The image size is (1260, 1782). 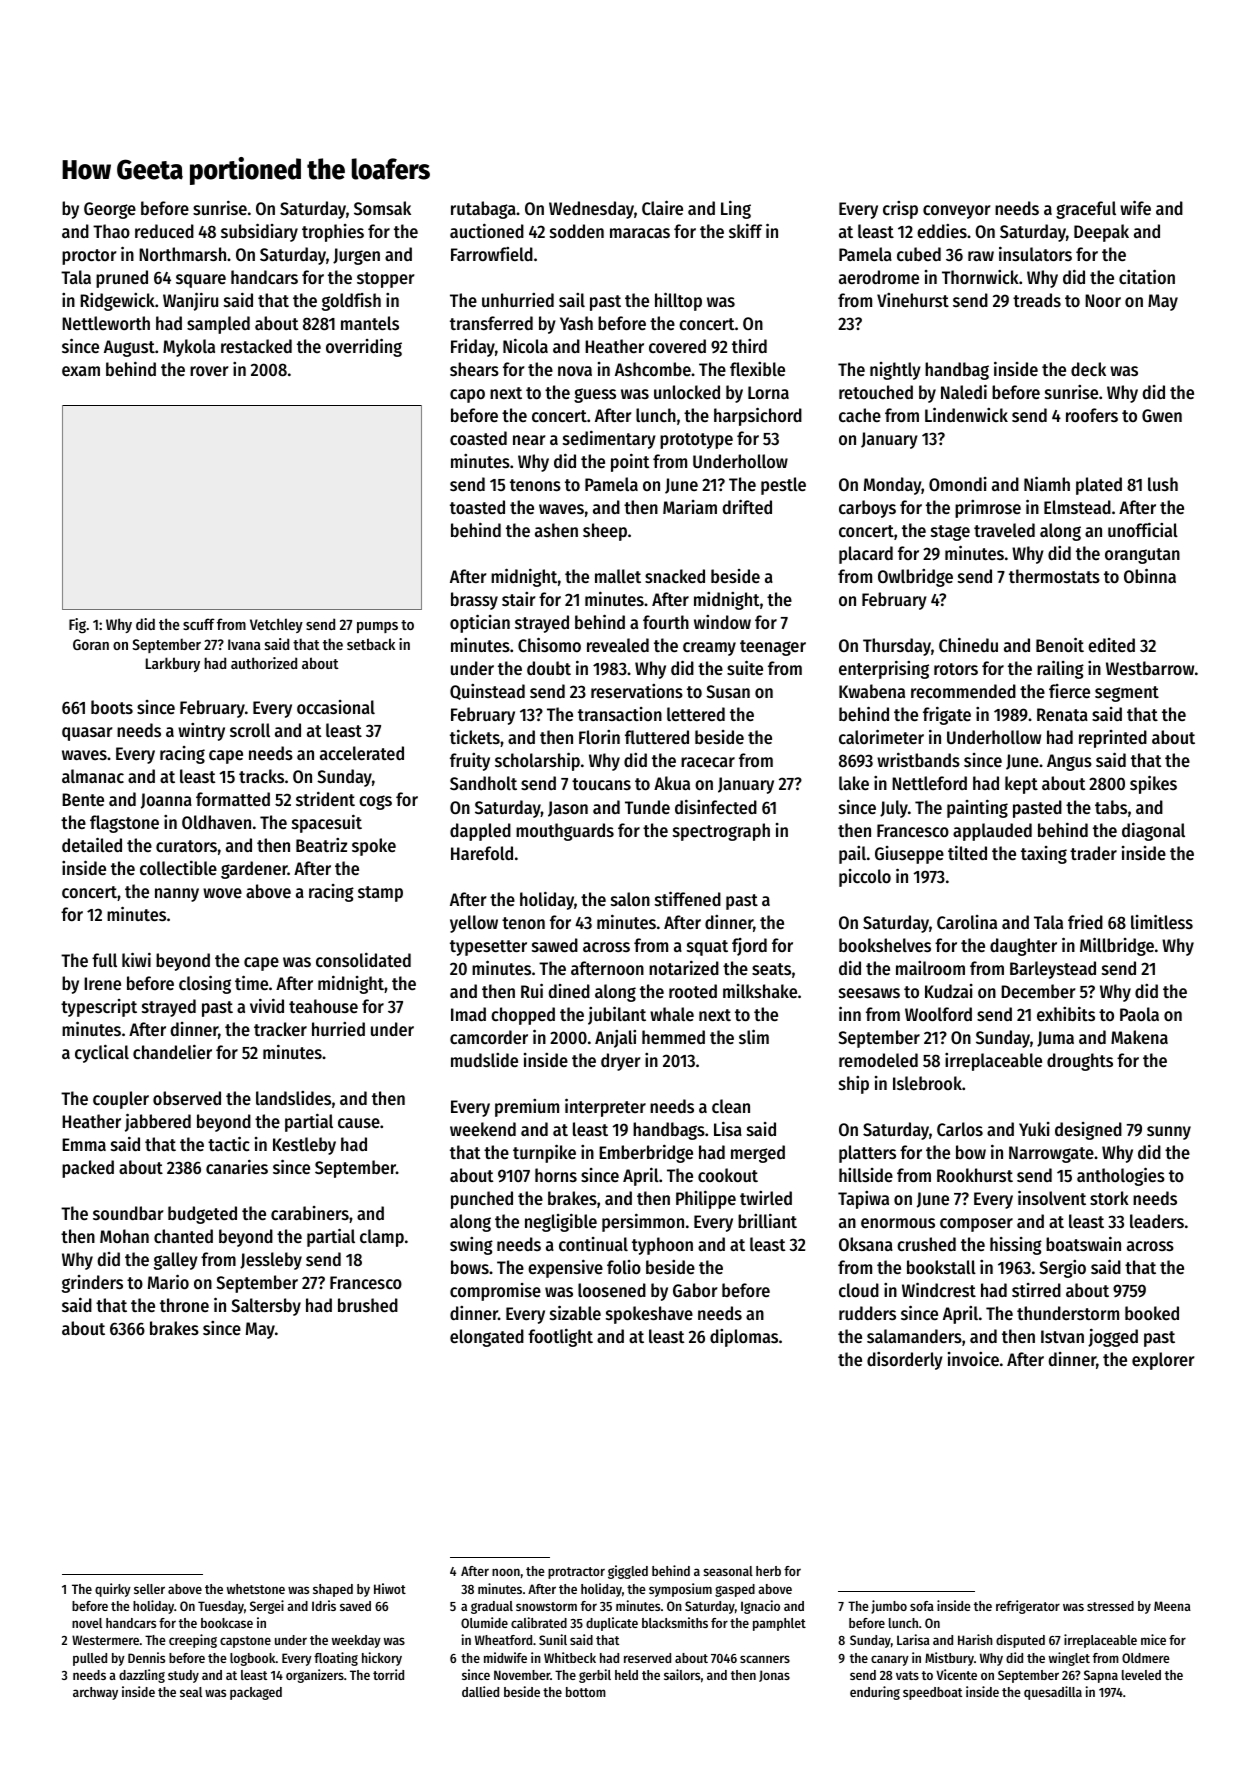 I want to click on retouched, so click(x=876, y=392).
